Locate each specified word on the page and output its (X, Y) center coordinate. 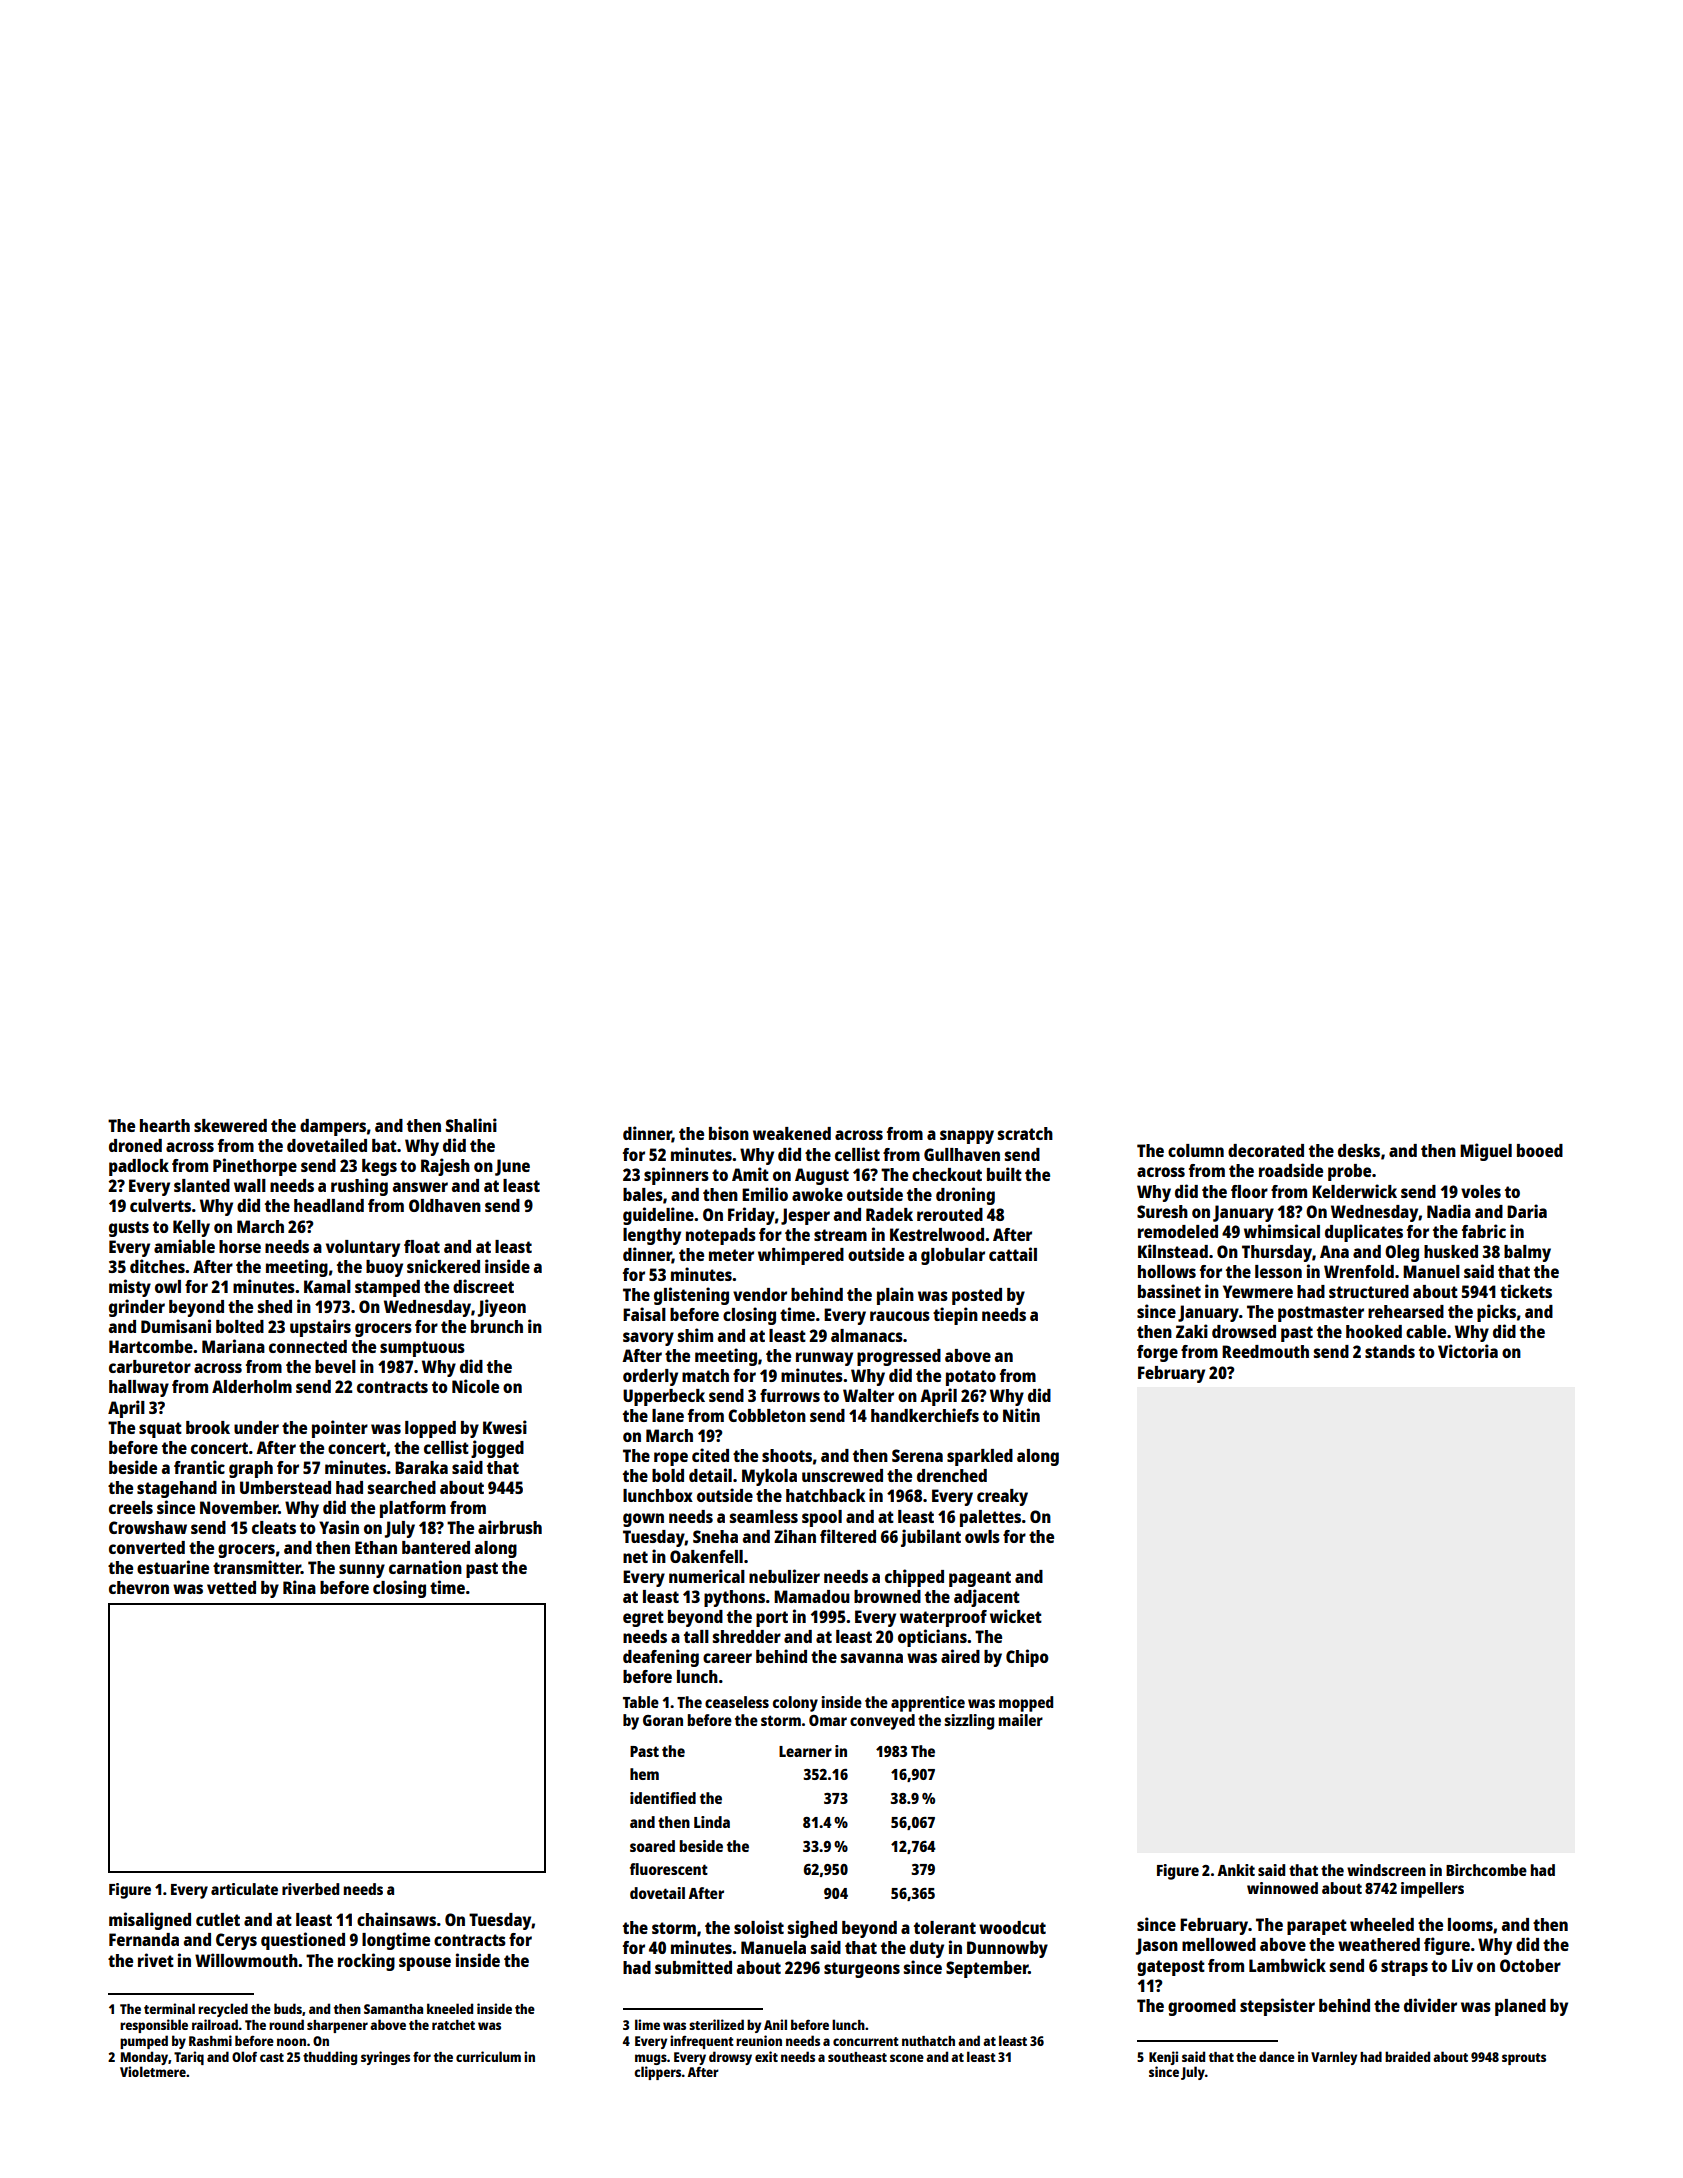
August (822, 1176)
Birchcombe (1486, 1870)
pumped (144, 2042)
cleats (274, 1527)
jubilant (931, 1538)
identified (663, 1798)
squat (160, 1430)
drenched (952, 1475)
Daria (1527, 1211)
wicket (1016, 1616)
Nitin (1021, 1415)
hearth (165, 1125)
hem (644, 1774)
